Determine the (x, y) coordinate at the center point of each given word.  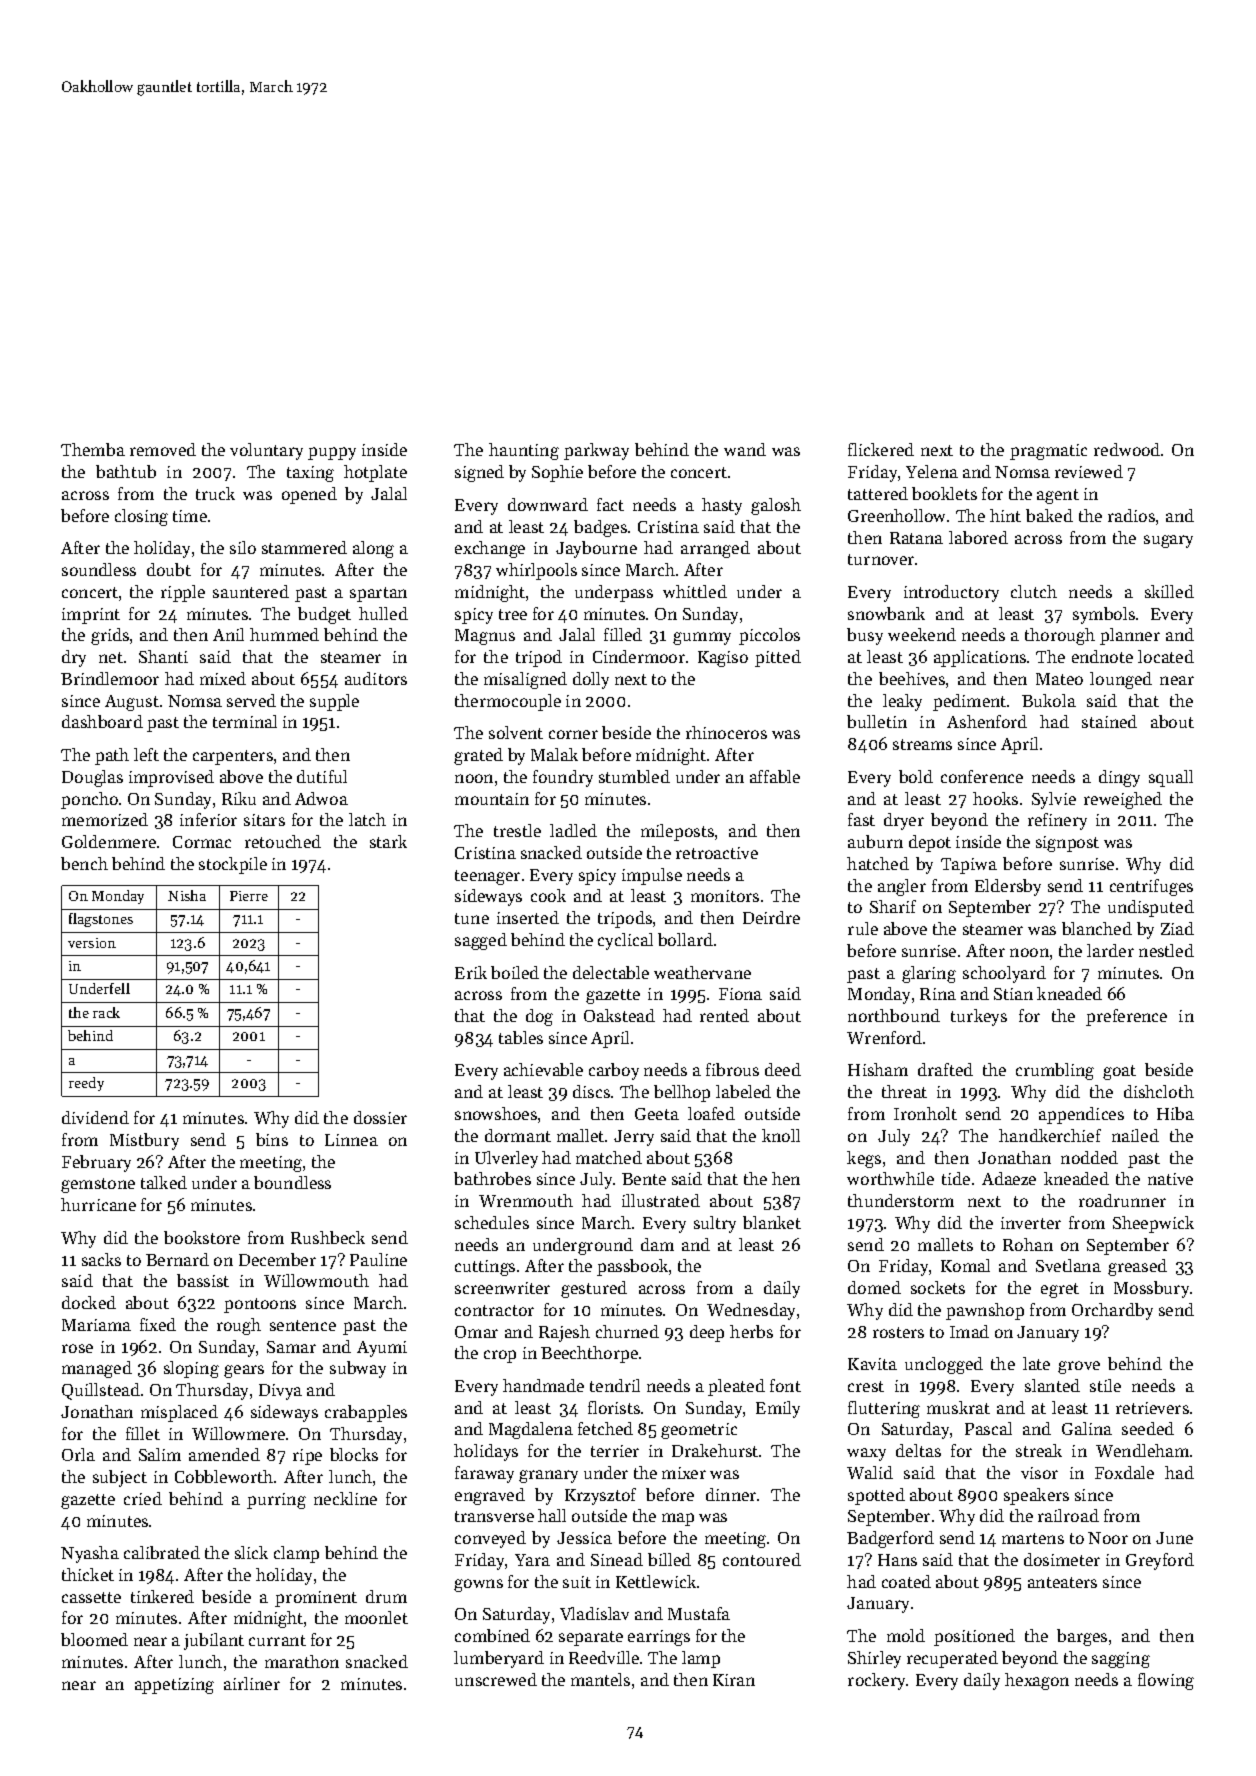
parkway (596, 451)
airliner (252, 1683)
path (112, 756)
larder (1110, 950)
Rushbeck (328, 1237)
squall (1171, 778)
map (678, 1519)
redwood (1127, 449)
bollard (685, 939)
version (92, 943)
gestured (594, 1289)
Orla (78, 1454)
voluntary (266, 451)
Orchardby (1112, 1311)
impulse (652, 876)
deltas (918, 1450)
